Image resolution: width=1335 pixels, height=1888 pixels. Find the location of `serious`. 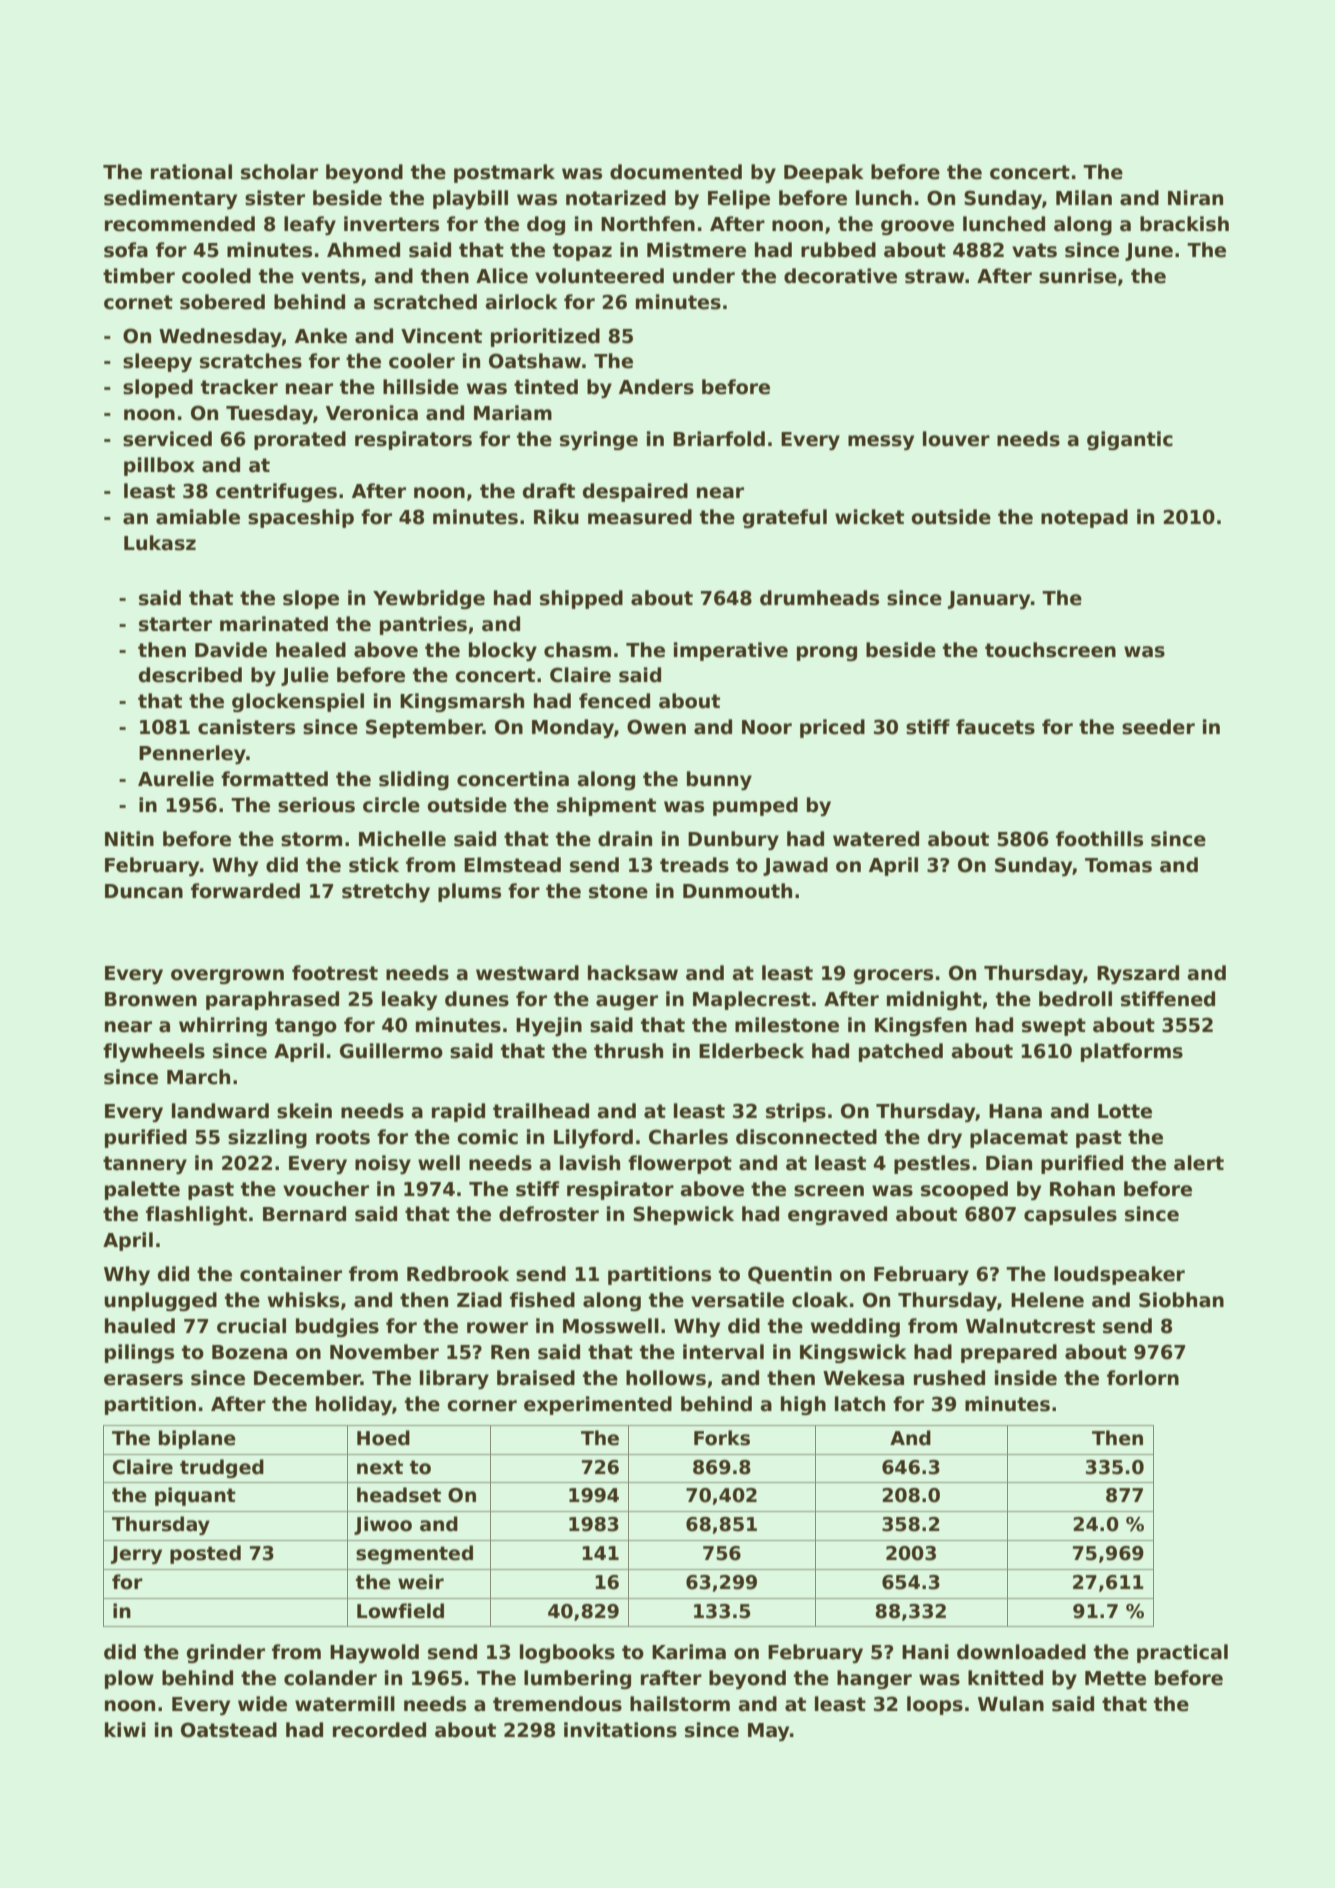

serious is located at coordinates (316, 805).
